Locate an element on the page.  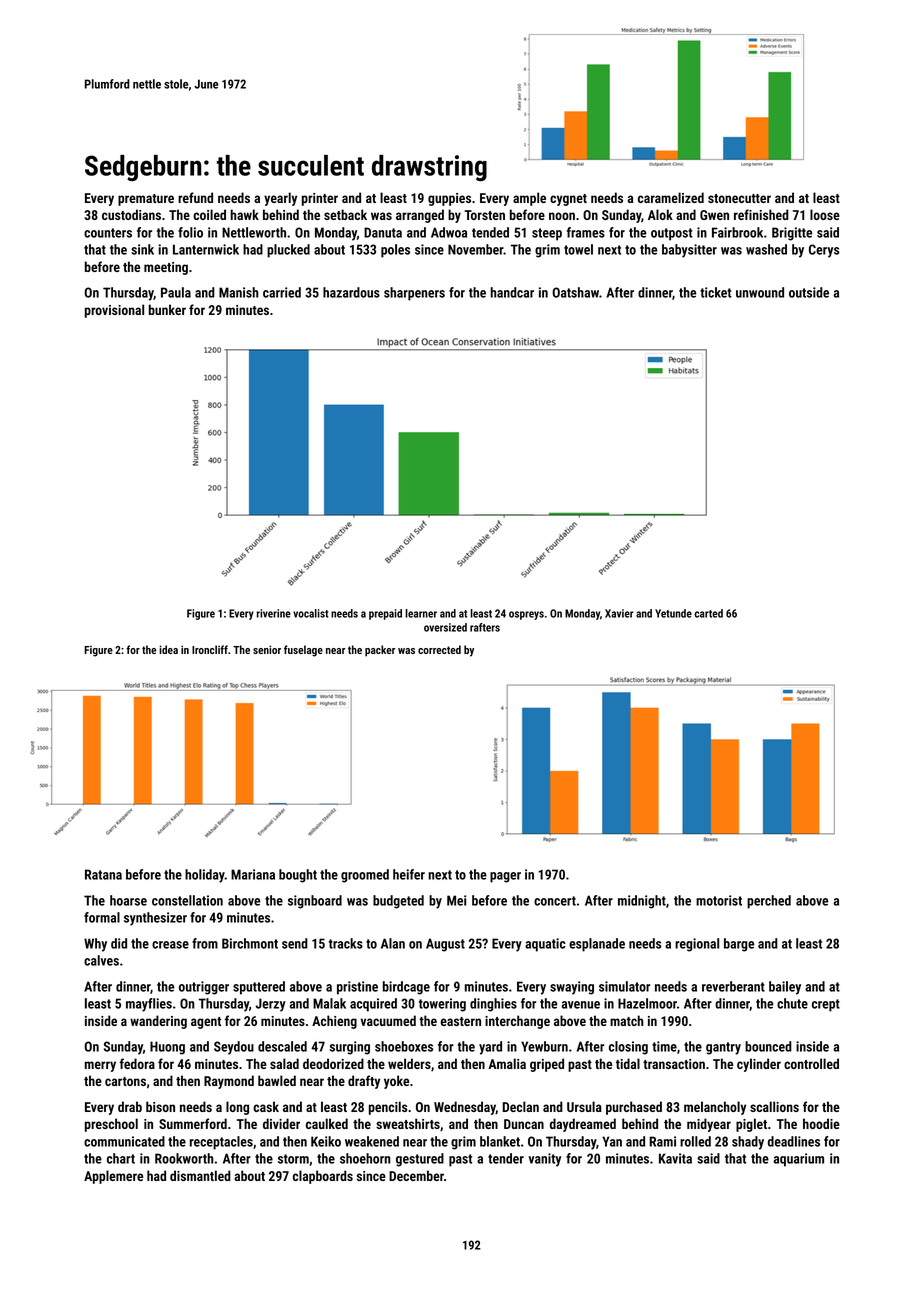
unwound is located at coordinates (760, 292).
